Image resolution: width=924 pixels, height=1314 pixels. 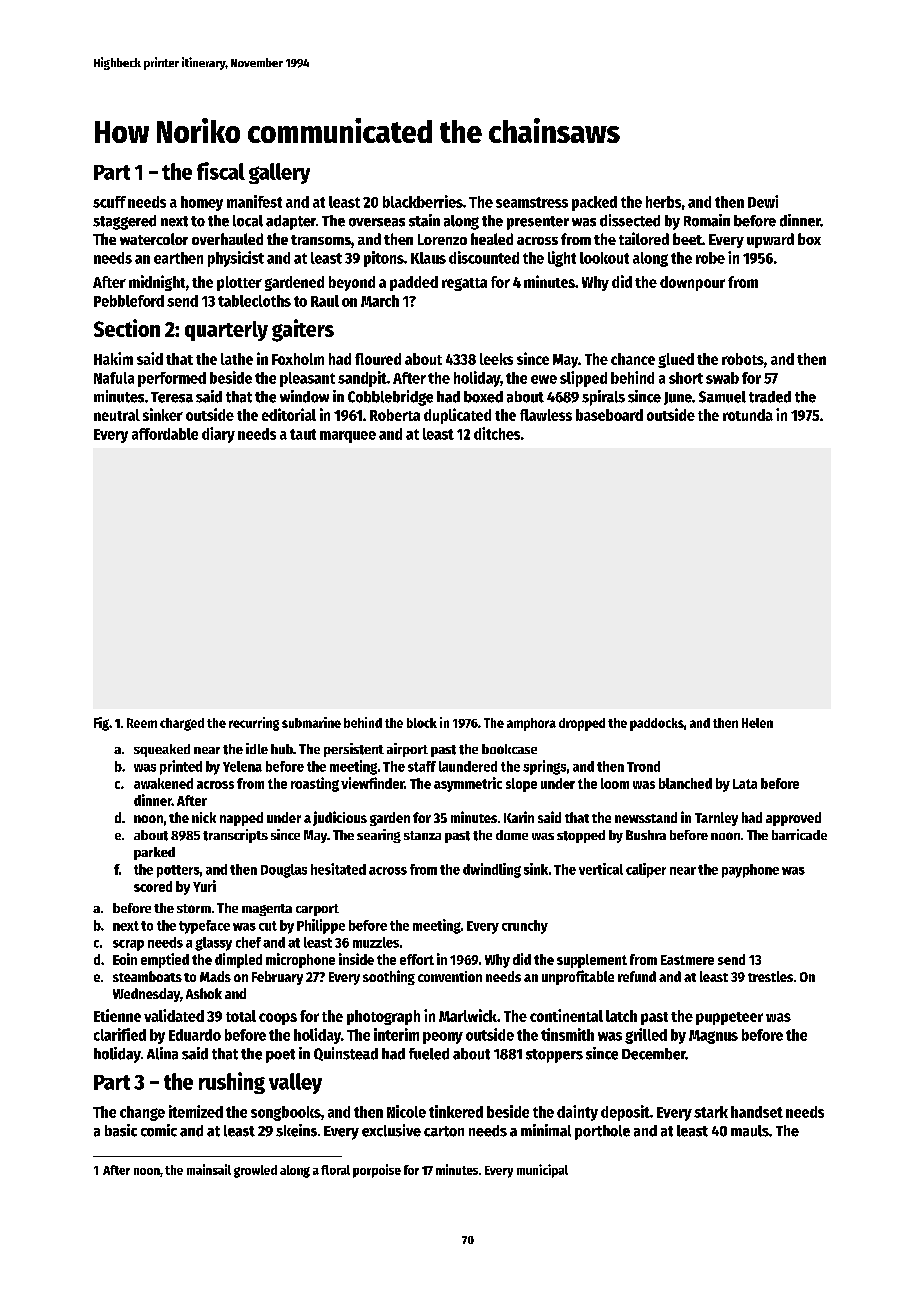 What do you see at coordinates (542, 1171) in the document?
I see `municipal` at bounding box center [542, 1171].
